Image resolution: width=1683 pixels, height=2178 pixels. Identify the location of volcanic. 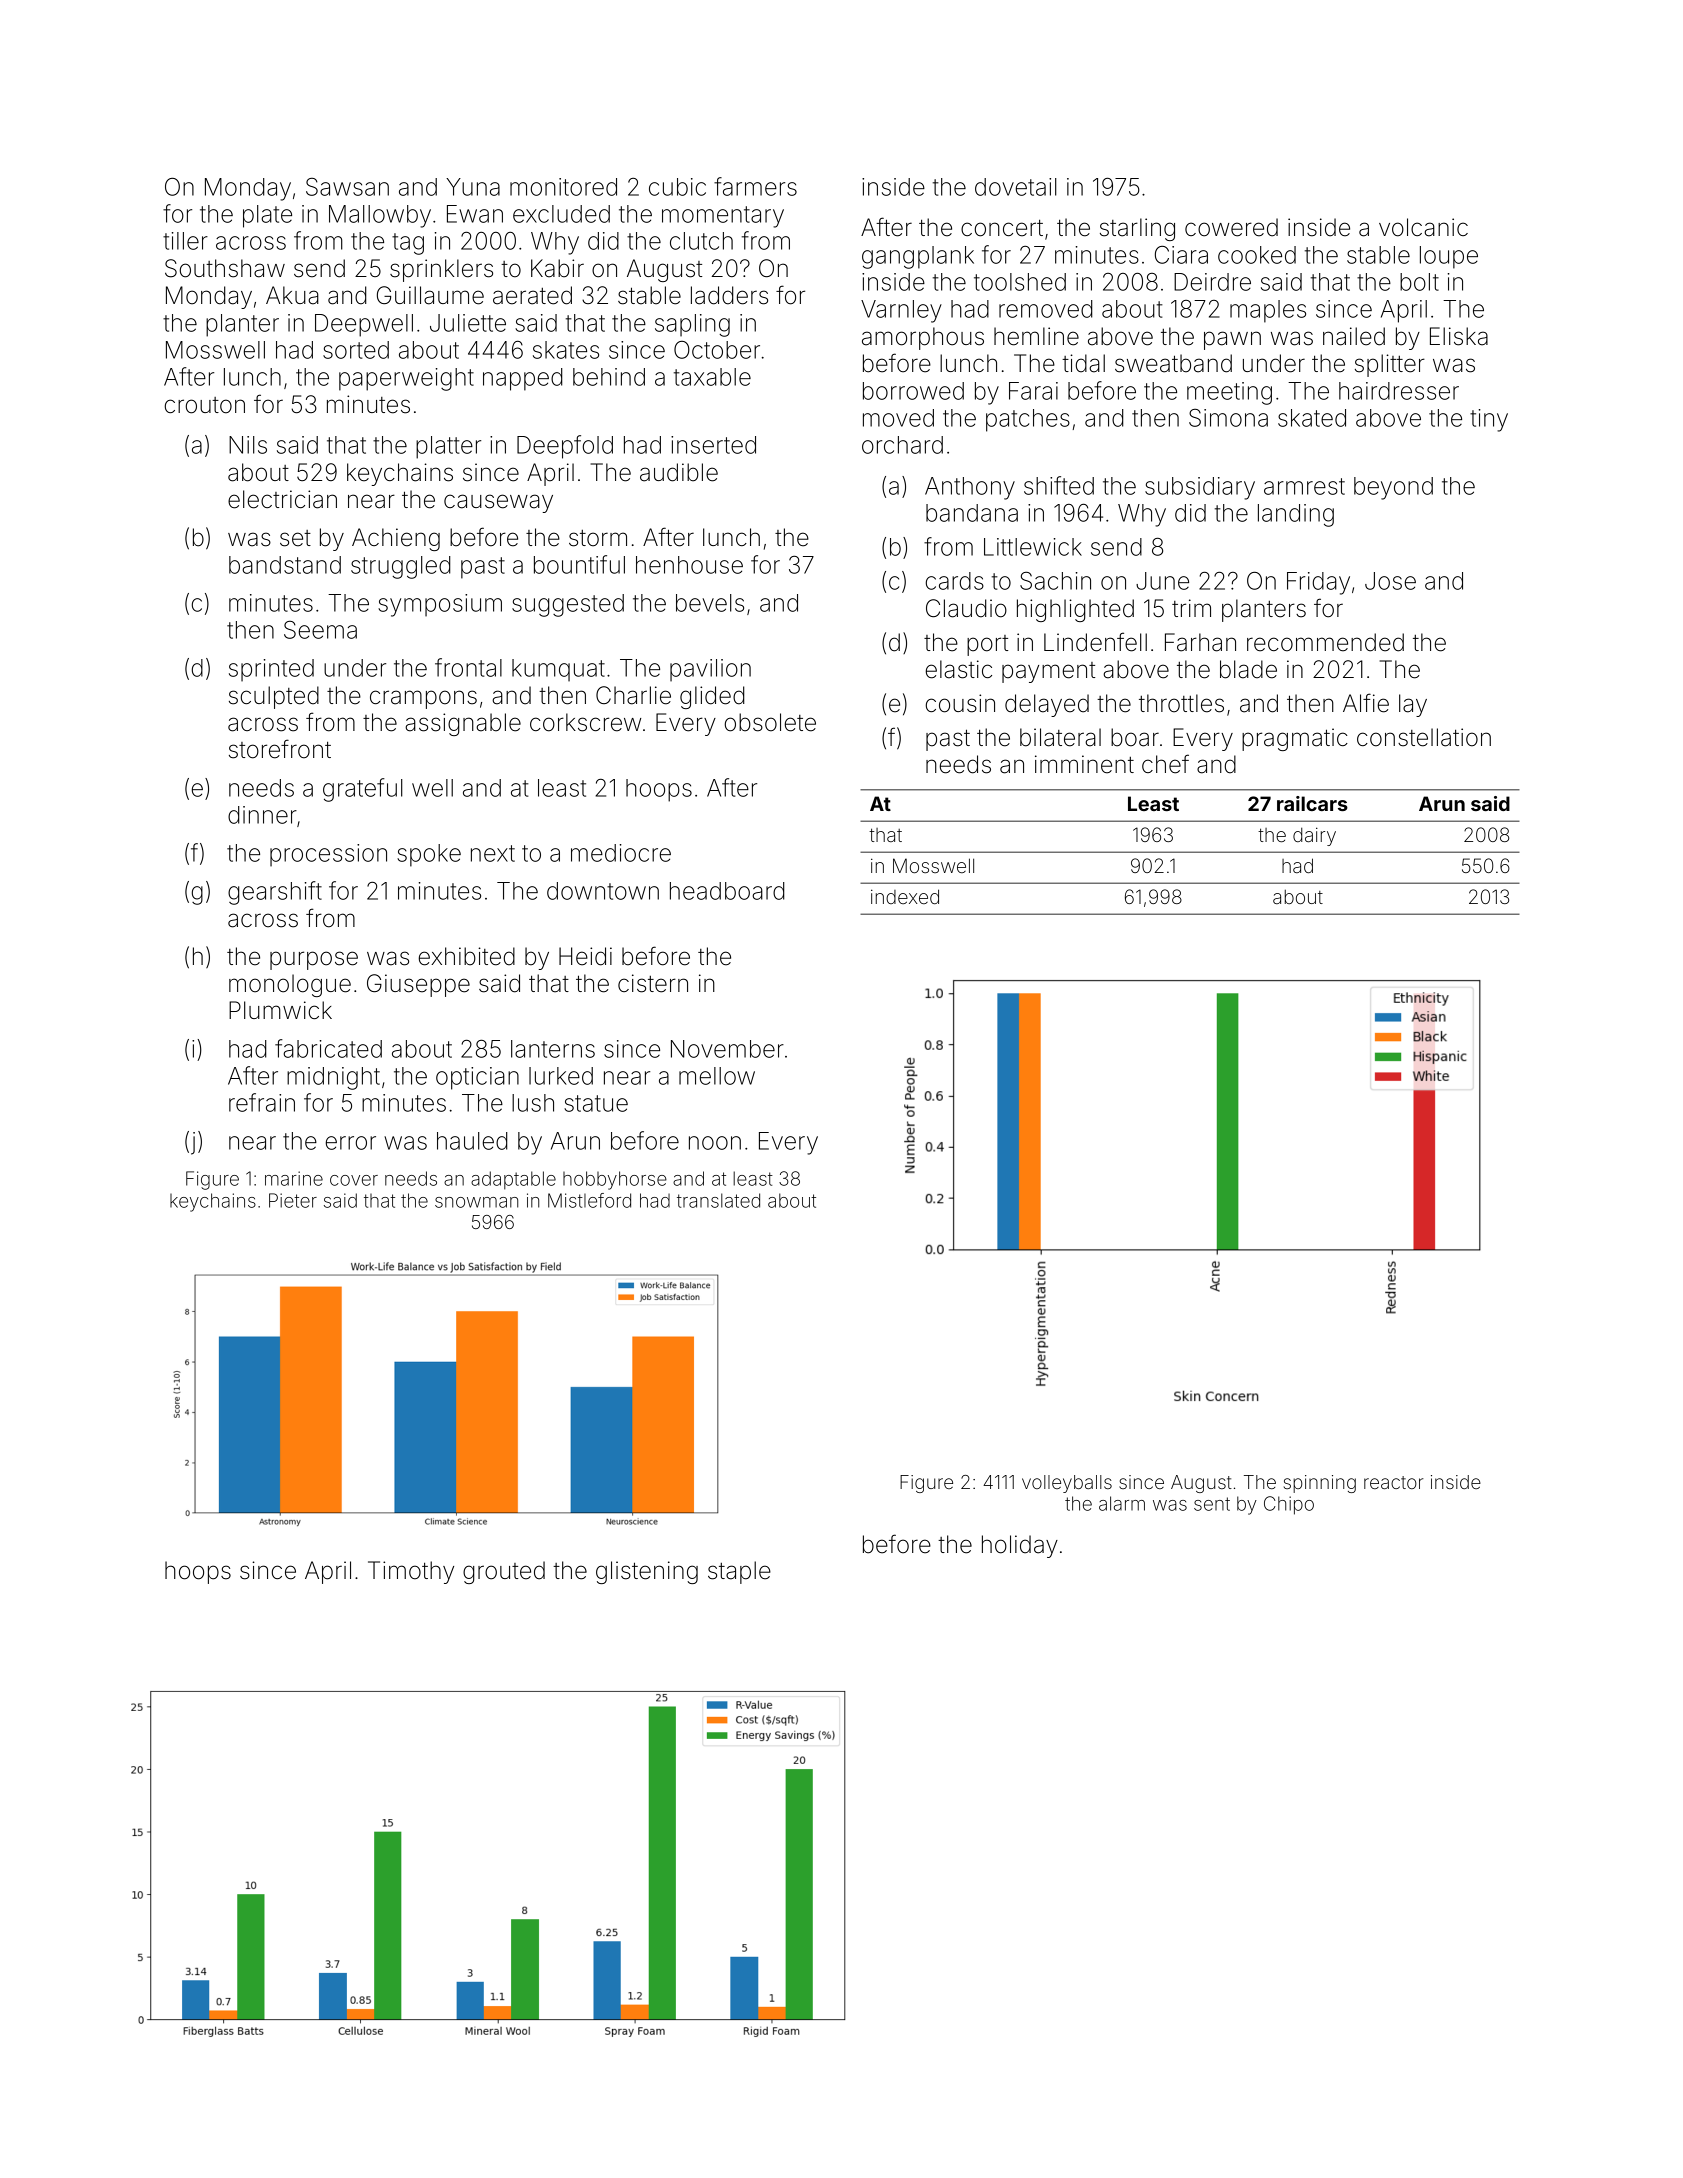
(1423, 227).
